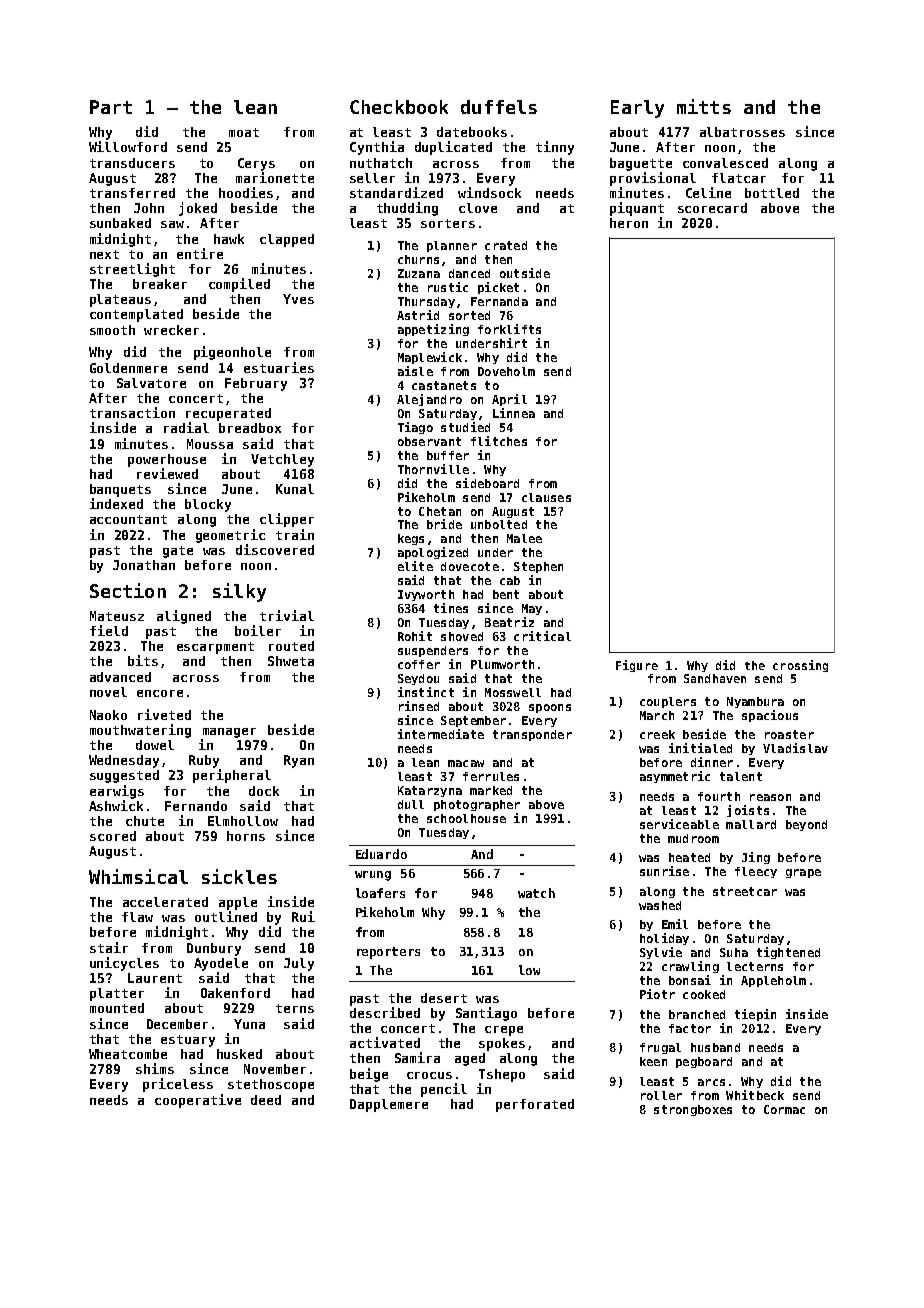 Image resolution: width=924 pixels, height=1308 pixels. What do you see at coordinates (795, 748) in the screenshot?
I see `Vladislav` at bounding box center [795, 748].
